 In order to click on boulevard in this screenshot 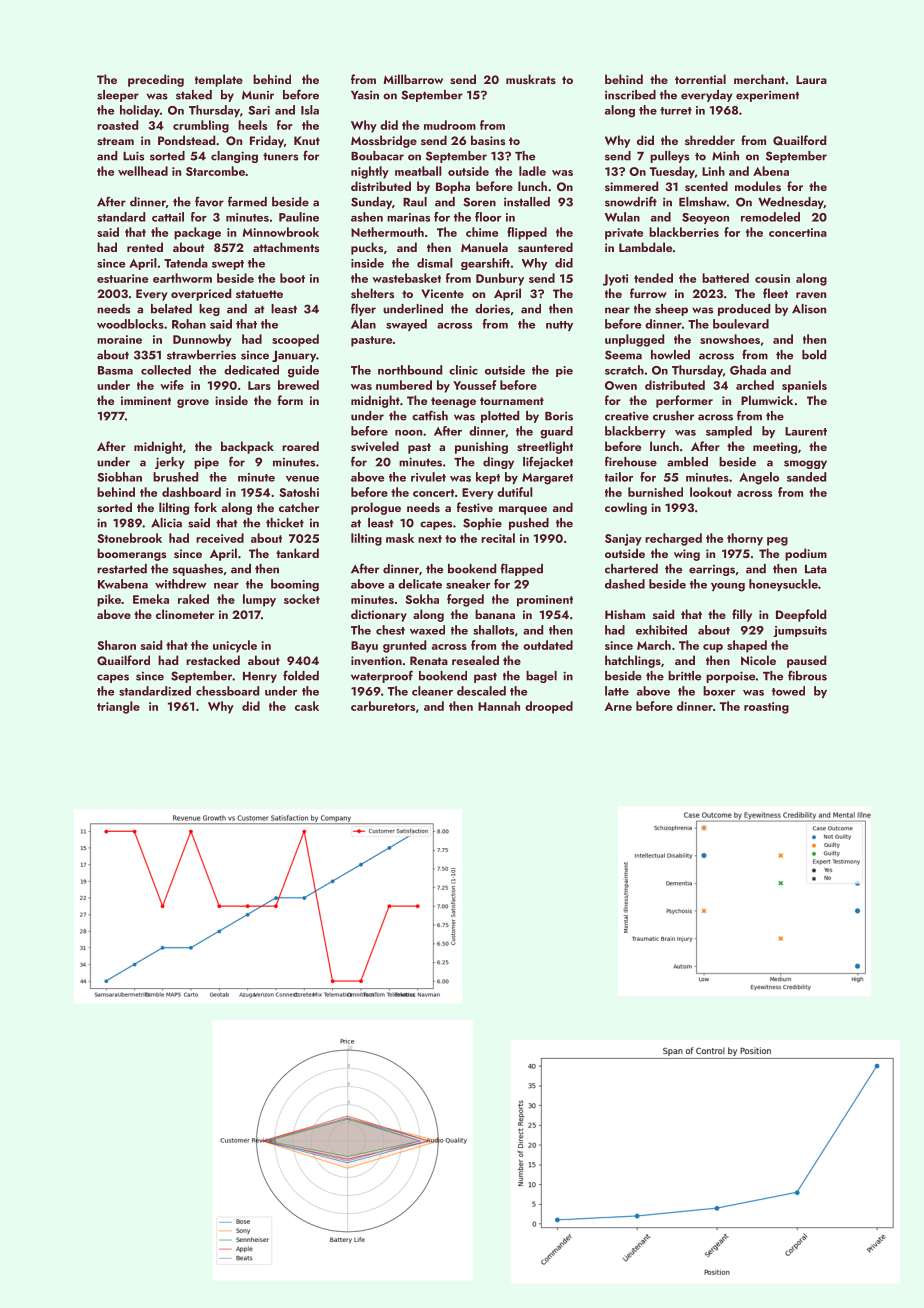, I will do `click(741, 324)`.
